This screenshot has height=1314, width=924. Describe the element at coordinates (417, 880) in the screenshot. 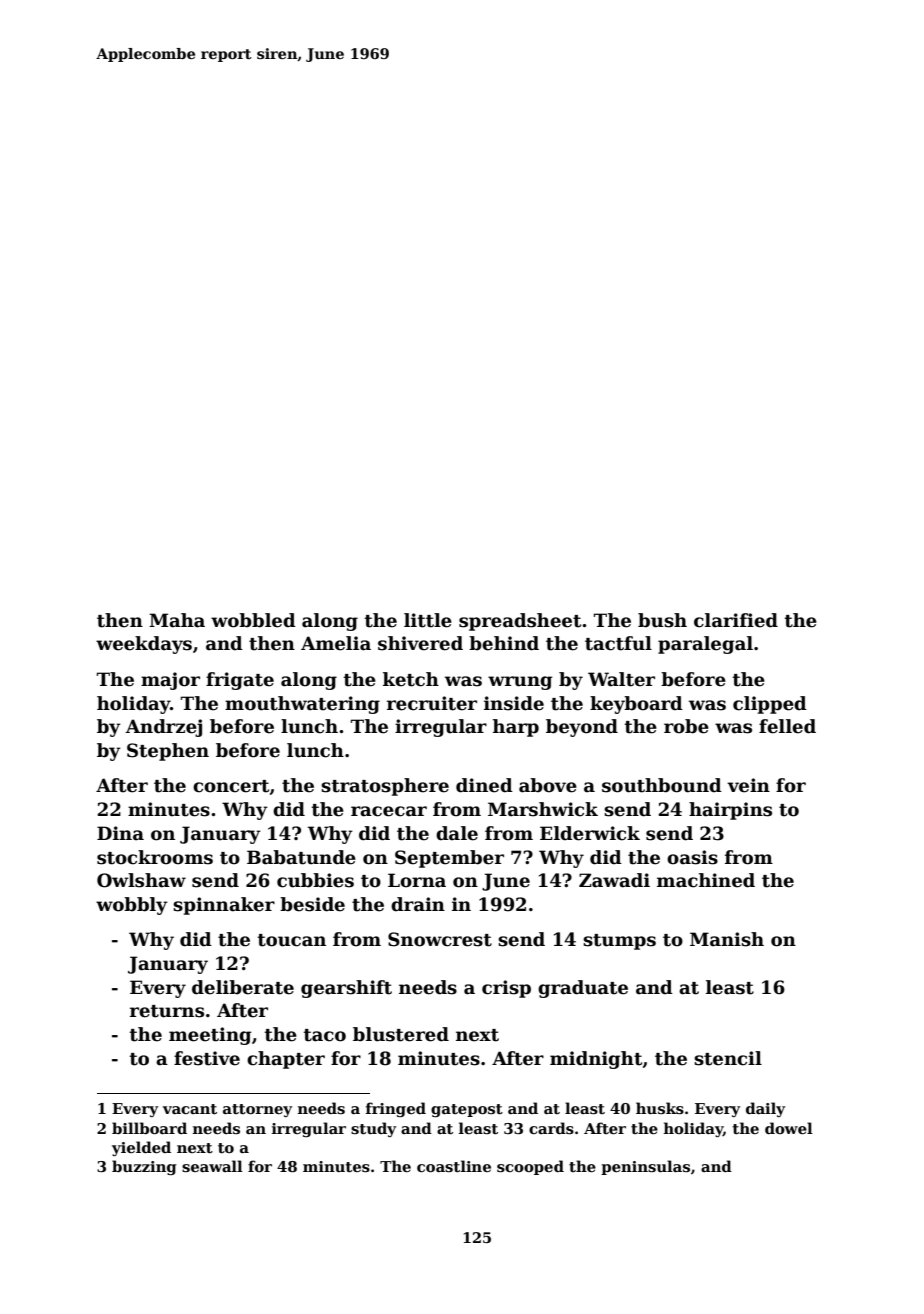

I see `Lorna` at that location.
